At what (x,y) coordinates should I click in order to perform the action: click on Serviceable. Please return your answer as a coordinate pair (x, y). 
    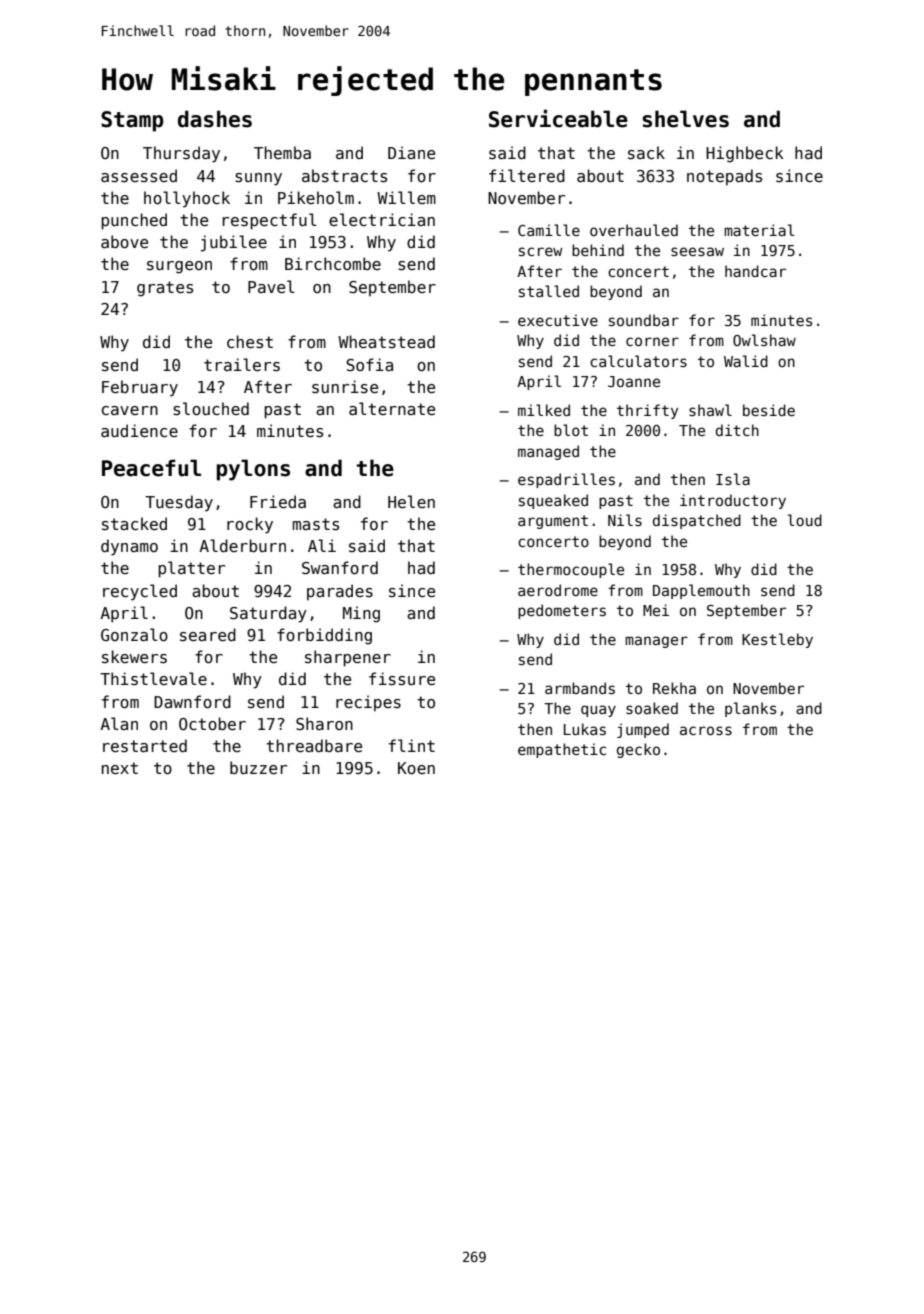
    Looking at the image, I should click on (558, 118).
